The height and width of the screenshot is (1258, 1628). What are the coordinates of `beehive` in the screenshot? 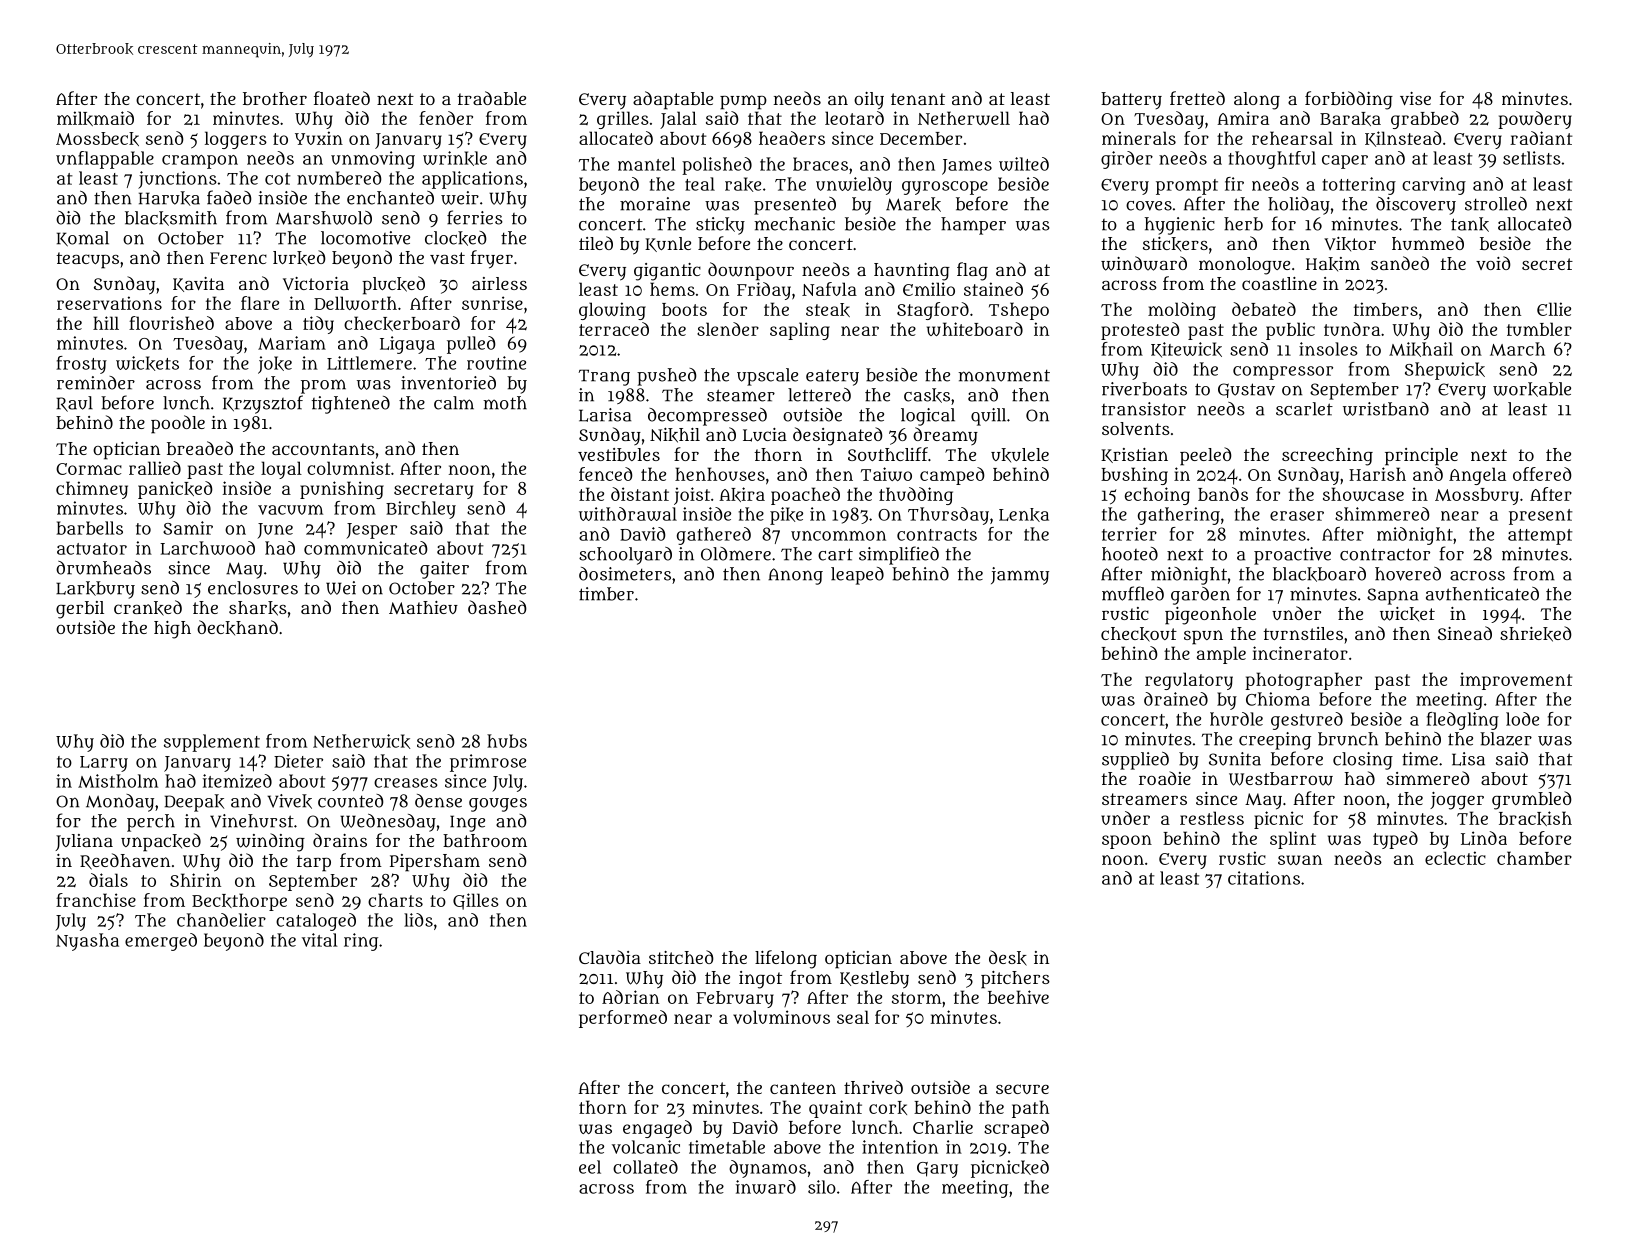 It's located at (1018, 997).
